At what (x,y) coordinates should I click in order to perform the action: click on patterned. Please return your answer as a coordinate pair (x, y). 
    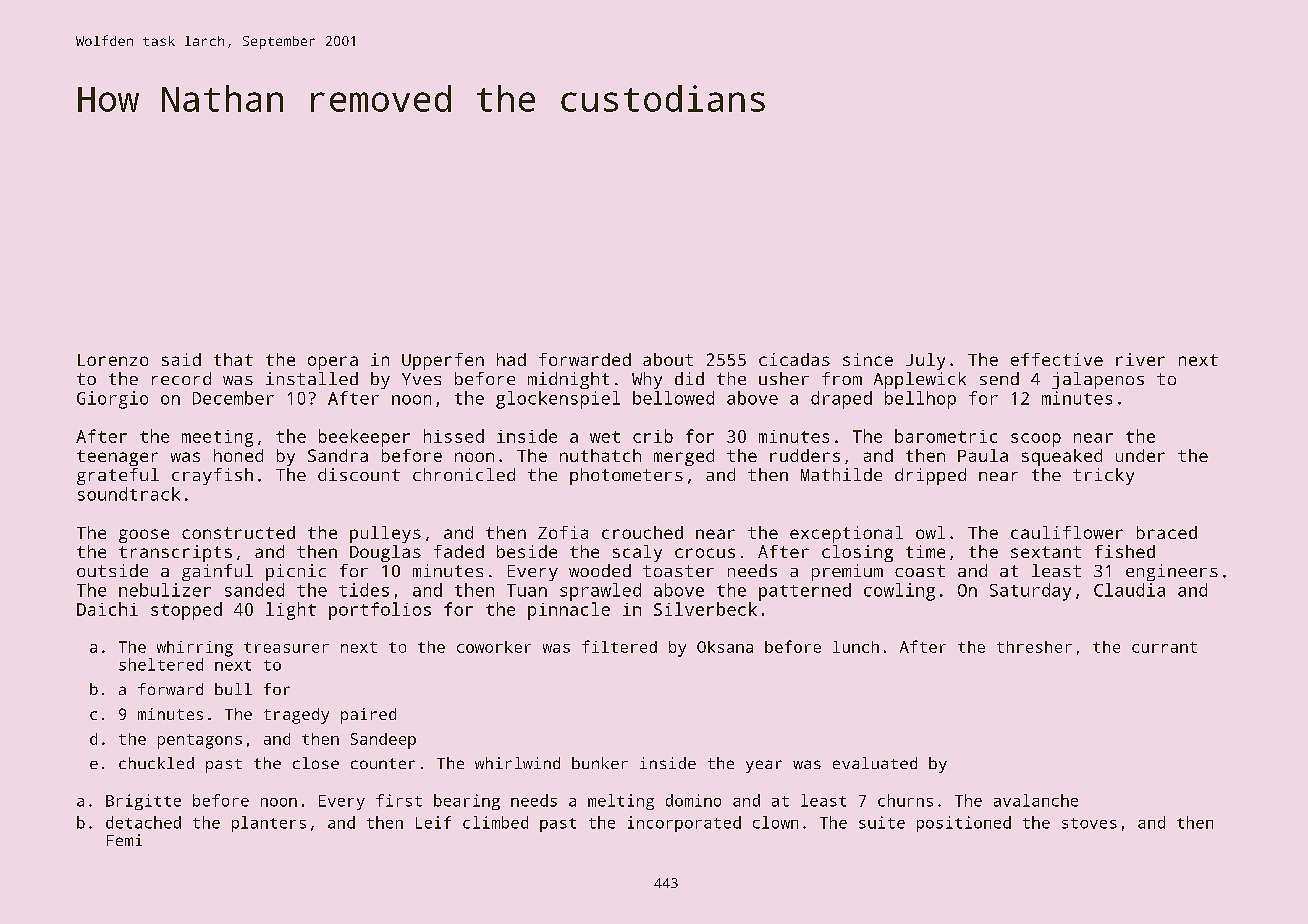
    Looking at the image, I should click on (805, 592).
